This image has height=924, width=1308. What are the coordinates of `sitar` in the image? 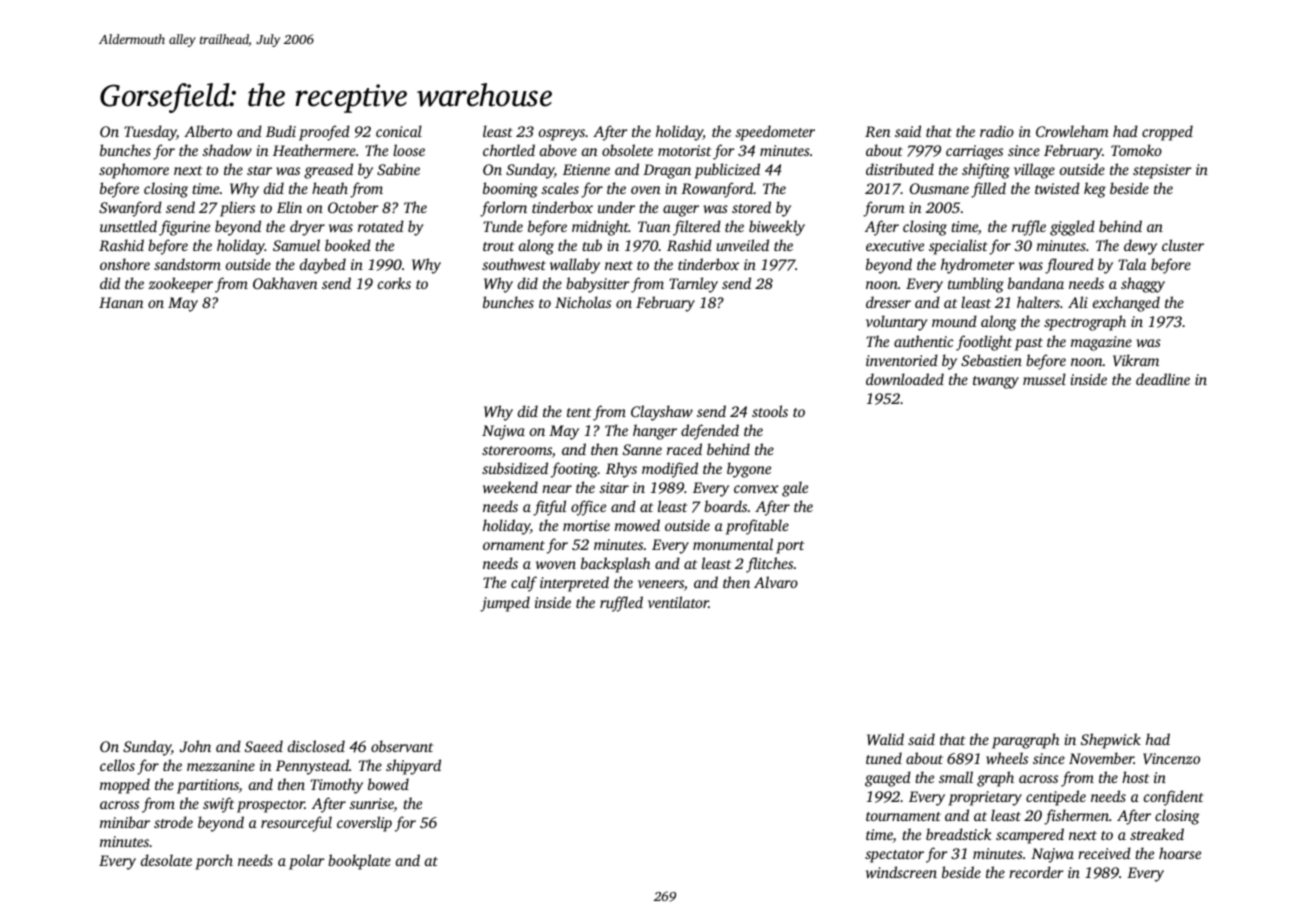 It's located at (614, 487).
